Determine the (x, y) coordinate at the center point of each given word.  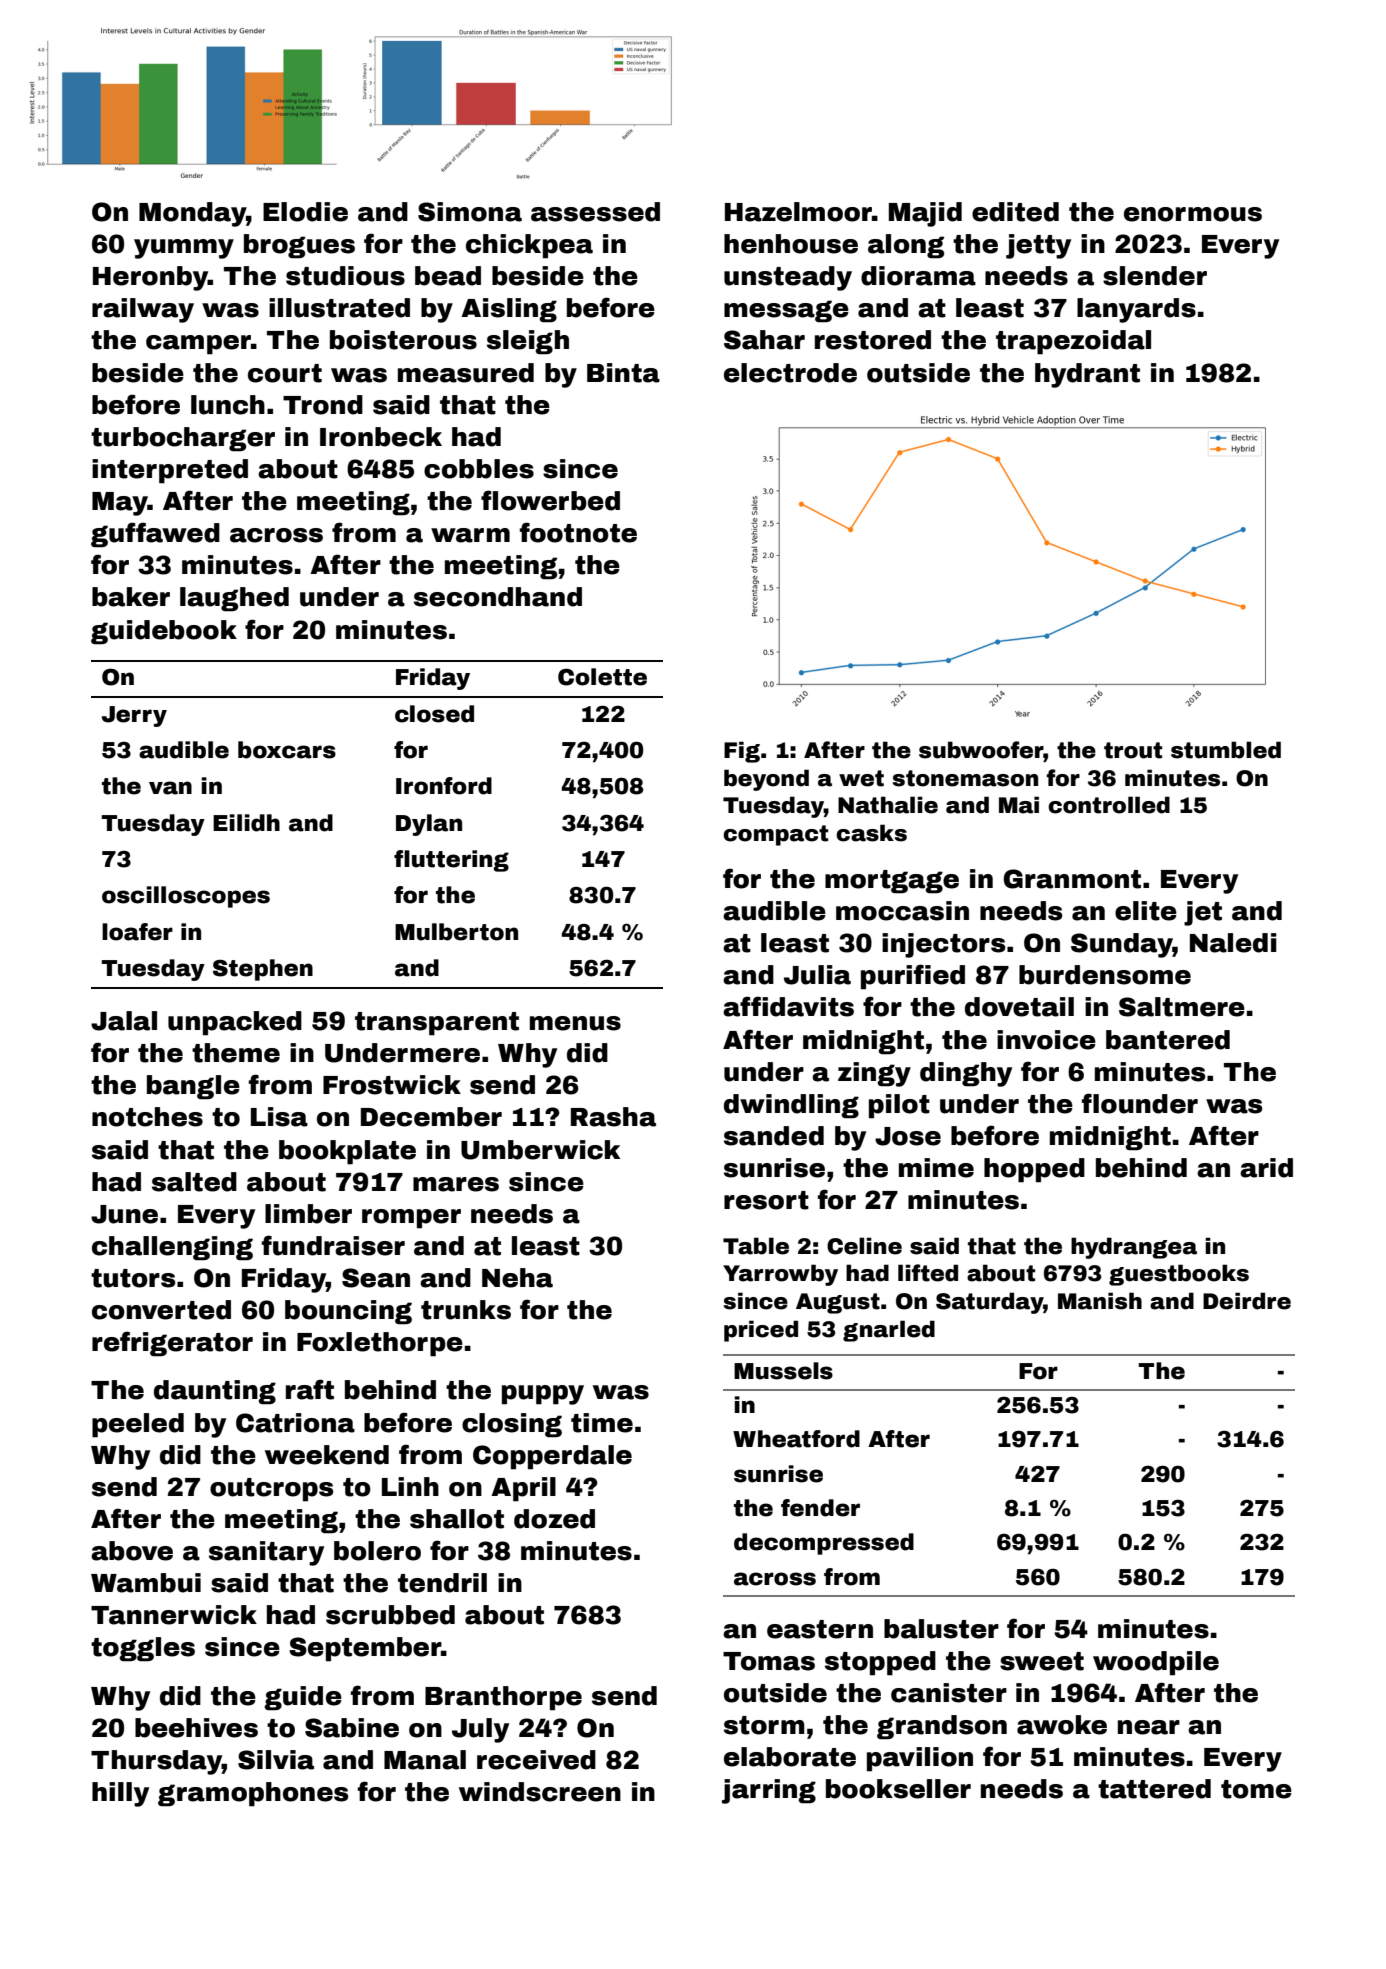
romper (411, 1219)
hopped (1034, 1170)
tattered (1154, 1789)
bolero (377, 1551)
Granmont (1072, 879)
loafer (137, 932)
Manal (425, 1760)
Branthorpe (503, 1698)
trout (1133, 750)
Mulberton (456, 932)
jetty (1038, 246)
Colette (602, 677)
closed (434, 714)
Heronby (150, 278)
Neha (517, 1278)
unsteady (788, 278)
